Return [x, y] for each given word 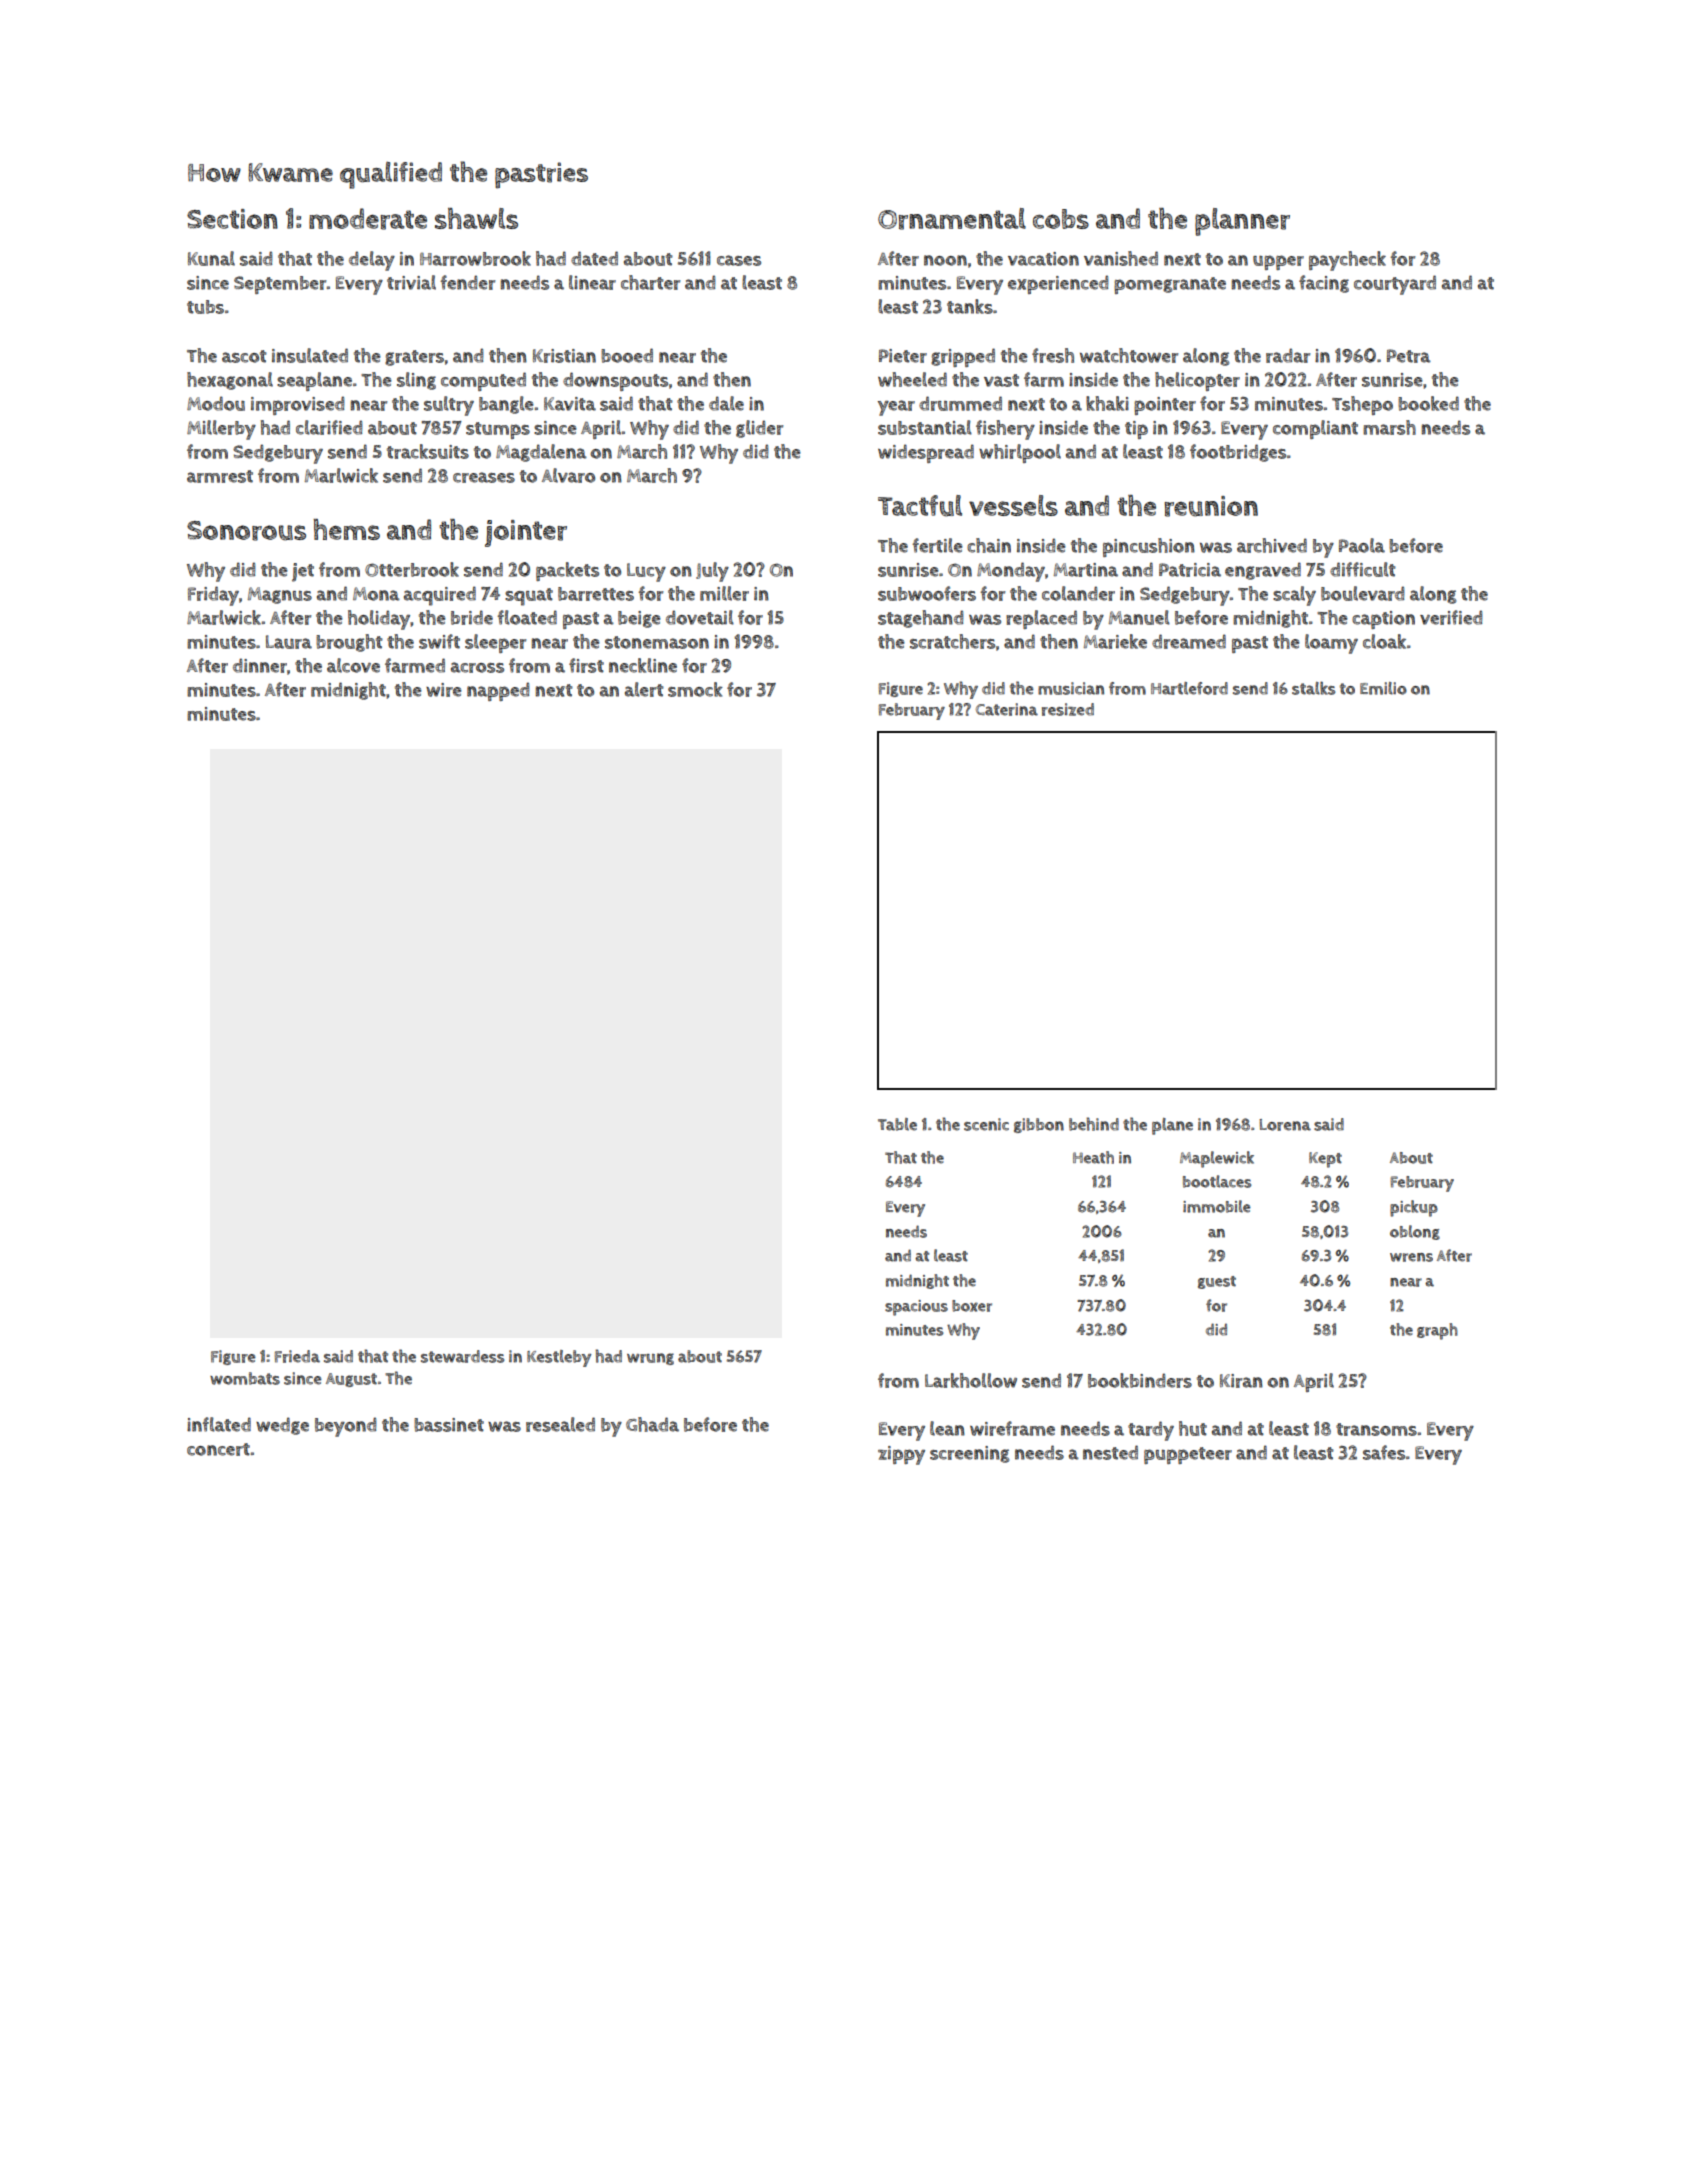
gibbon [1039, 1125]
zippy [901, 1455]
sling [416, 381]
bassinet [449, 1425]
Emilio [1383, 688]
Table [897, 1124]
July [712, 572]
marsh [1389, 427]
